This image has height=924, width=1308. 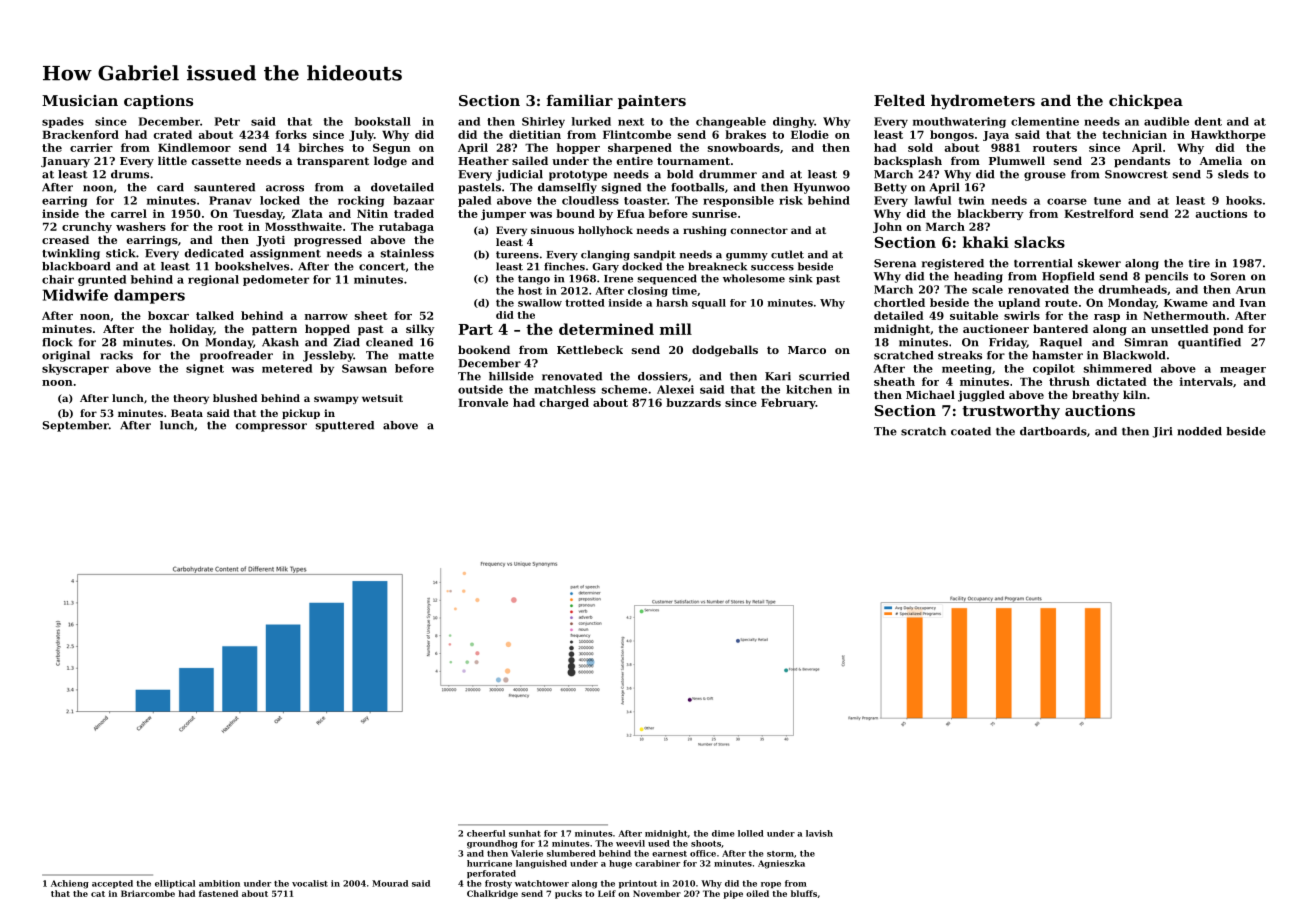 I want to click on Musician, so click(x=80, y=100).
